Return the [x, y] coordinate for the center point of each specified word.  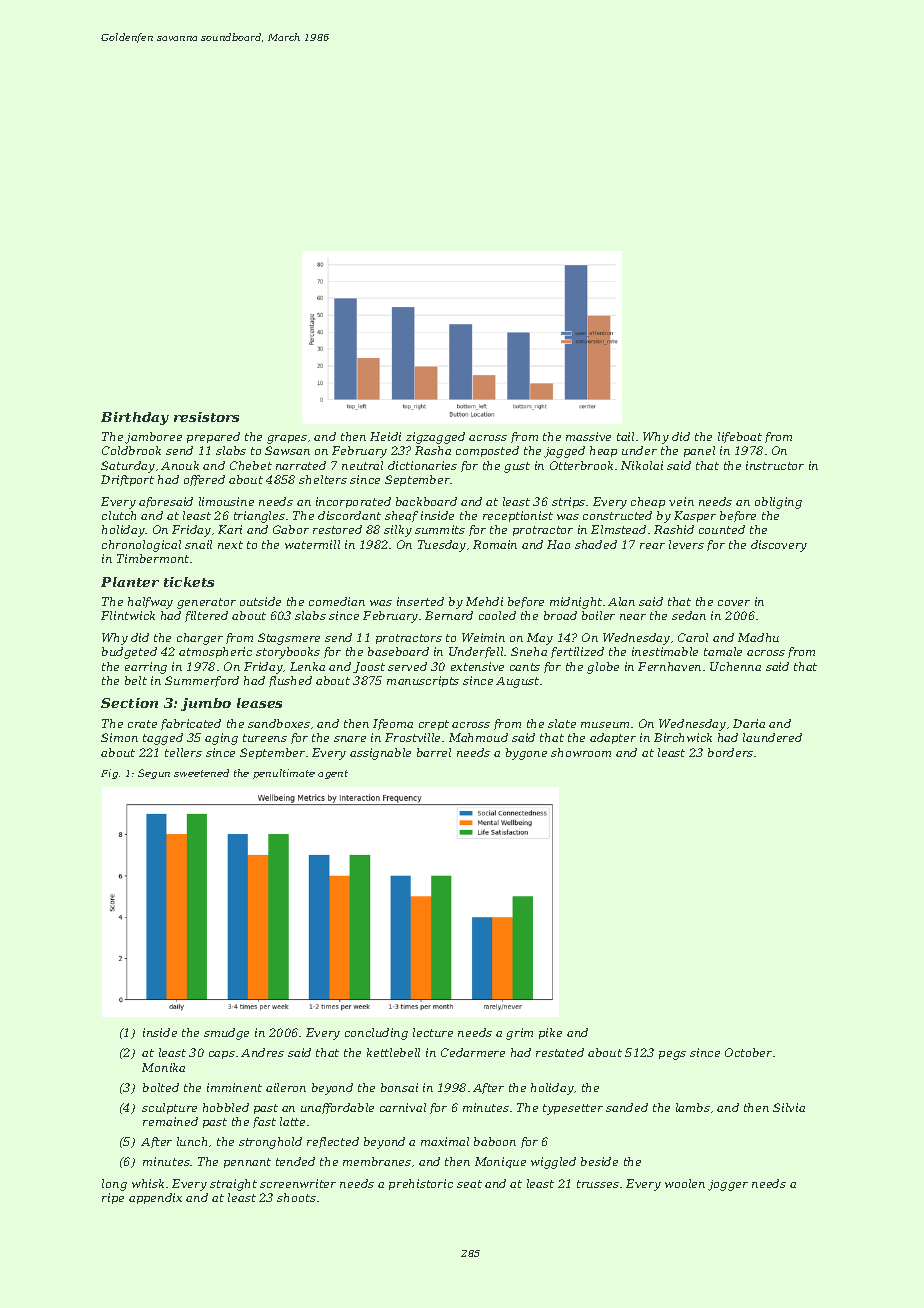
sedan [689, 615]
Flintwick [128, 615]
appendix [155, 1198]
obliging [778, 503]
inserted [420, 601]
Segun [154, 774]
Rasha [433, 450]
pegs [672, 1055]
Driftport [127, 480]
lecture [433, 1032]
